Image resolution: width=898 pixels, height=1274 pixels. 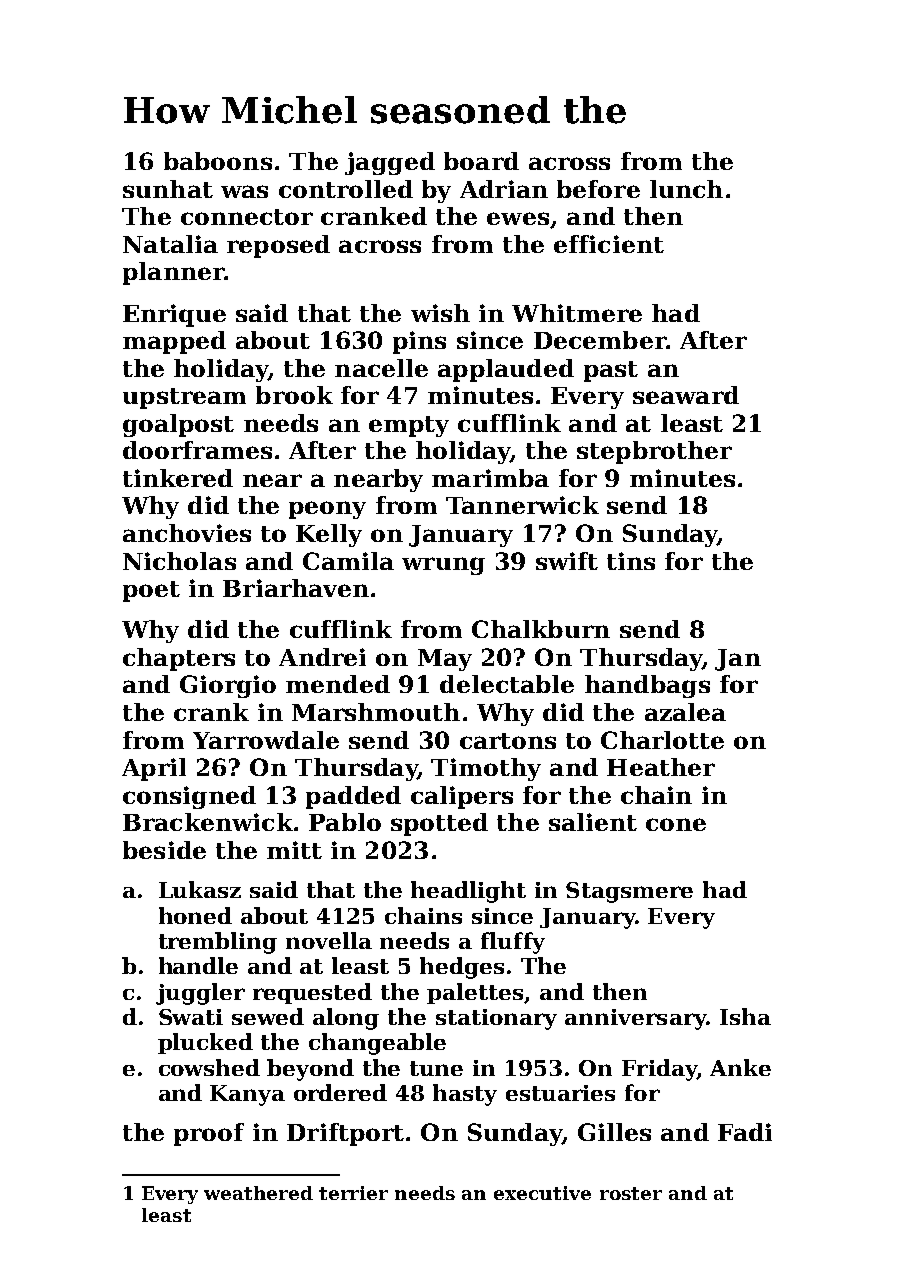 What do you see at coordinates (178, 425) in the image?
I see `goalpost` at bounding box center [178, 425].
